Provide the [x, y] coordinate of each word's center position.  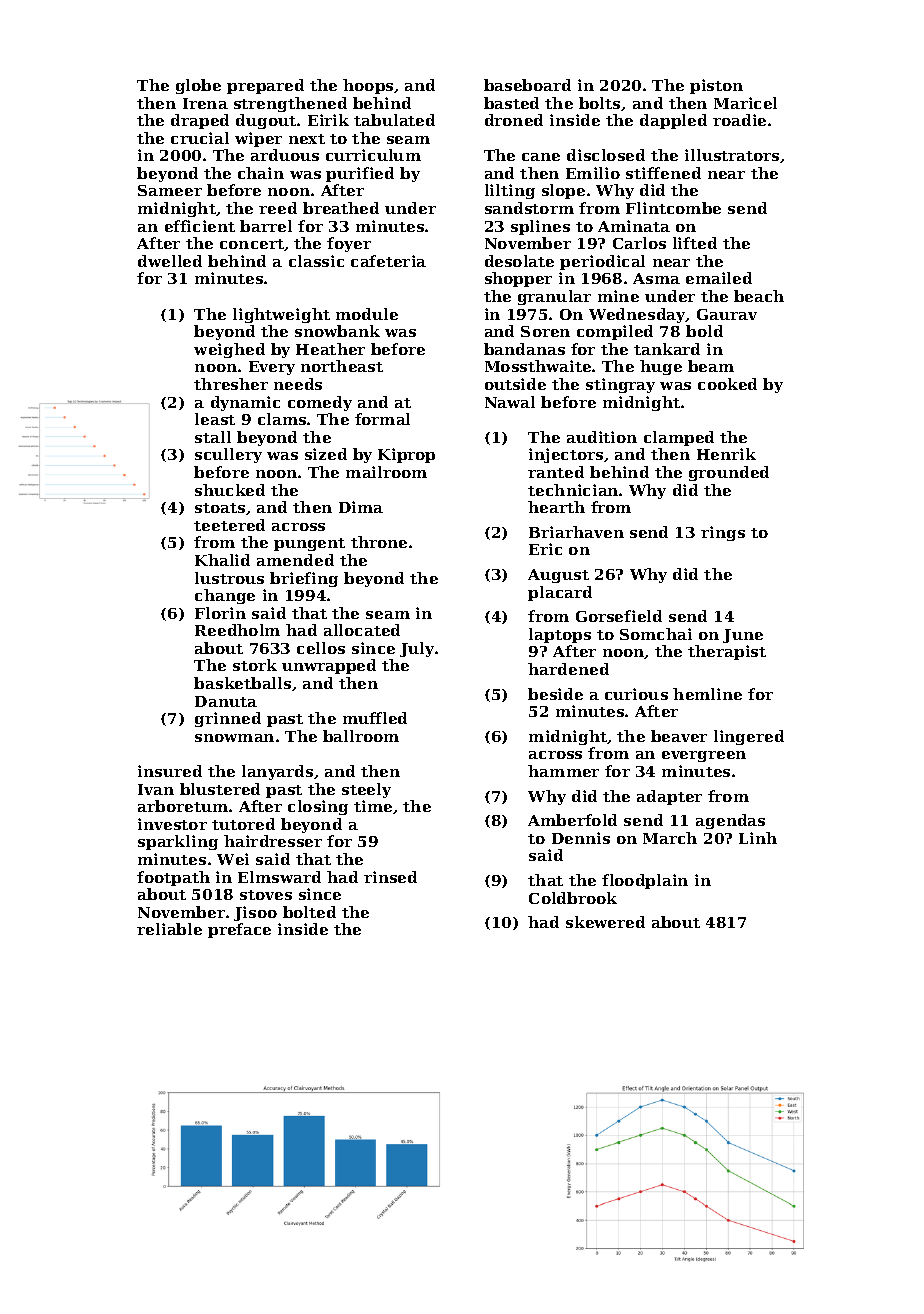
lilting [510, 191]
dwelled [170, 261]
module [367, 314]
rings [723, 533]
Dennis [581, 838]
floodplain [645, 881]
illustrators [732, 155]
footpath [173, 878]
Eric [545, 549]
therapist [727, 652]
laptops [560, 635]
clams [282, 419]
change [225, 596]
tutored [243, 824]
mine [618, 296]
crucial [200, 138]
